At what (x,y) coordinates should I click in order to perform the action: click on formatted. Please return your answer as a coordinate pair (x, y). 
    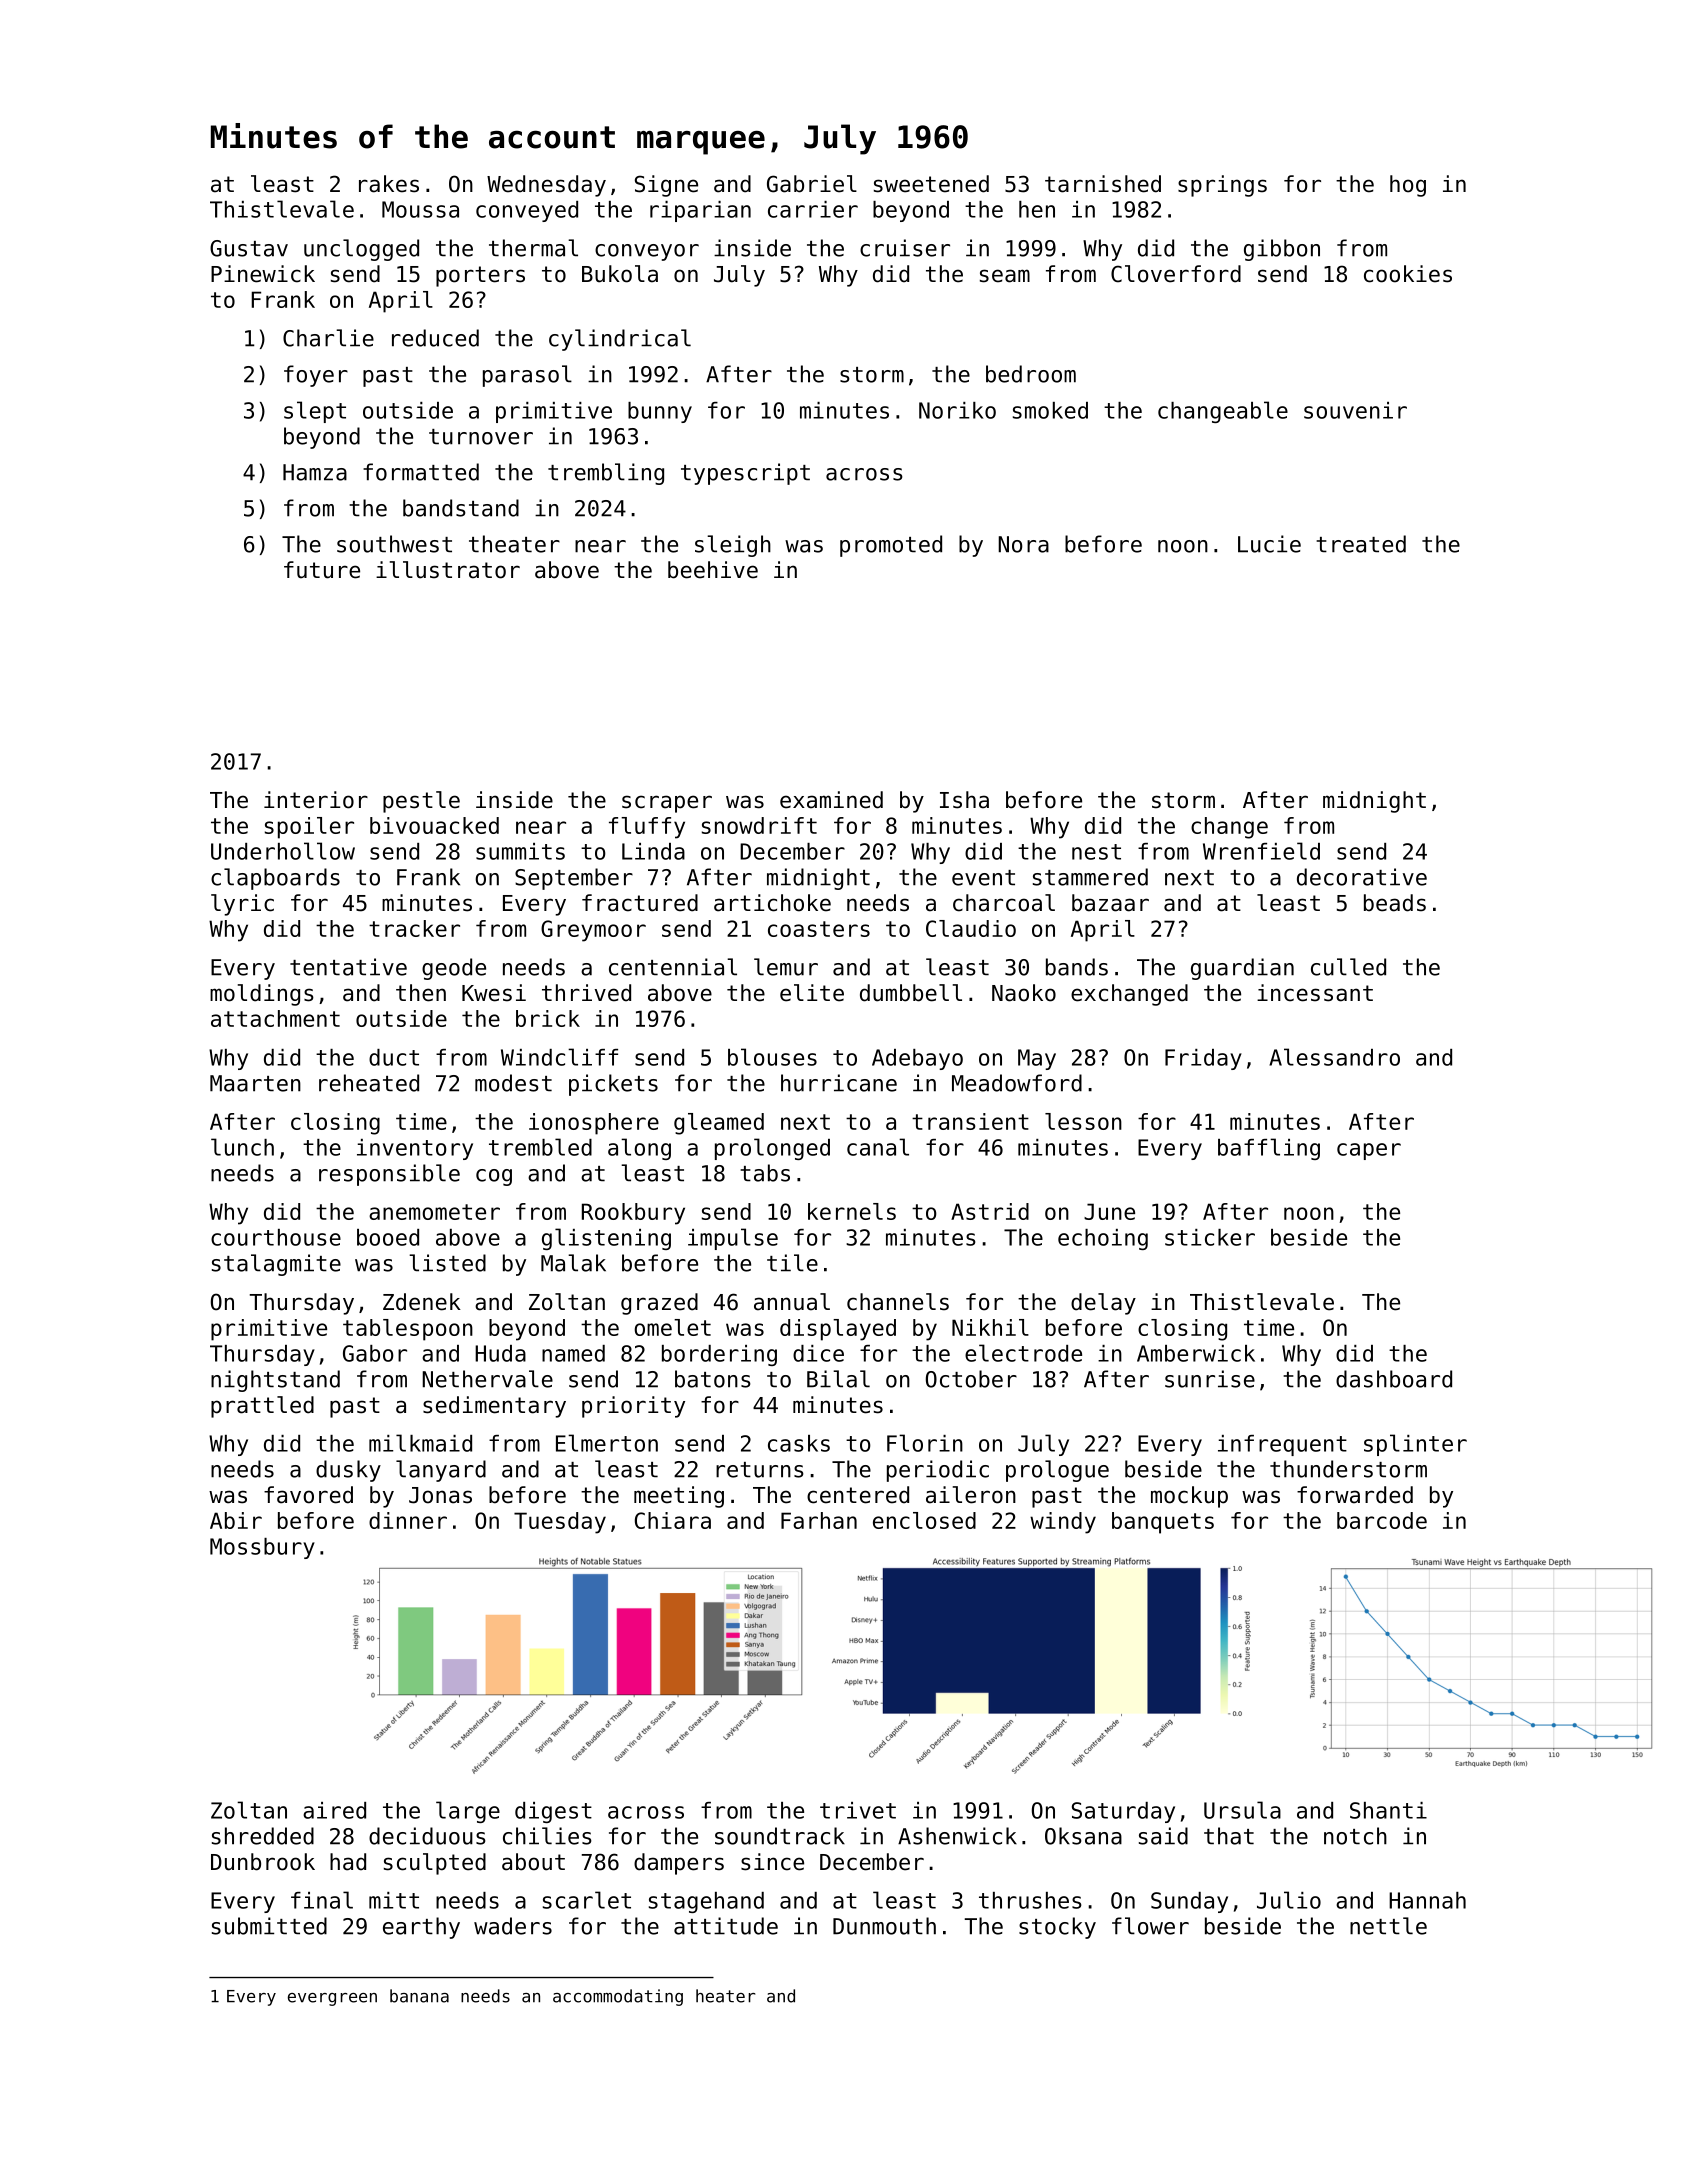
    Looking at the image, I should click on (421, 472).
